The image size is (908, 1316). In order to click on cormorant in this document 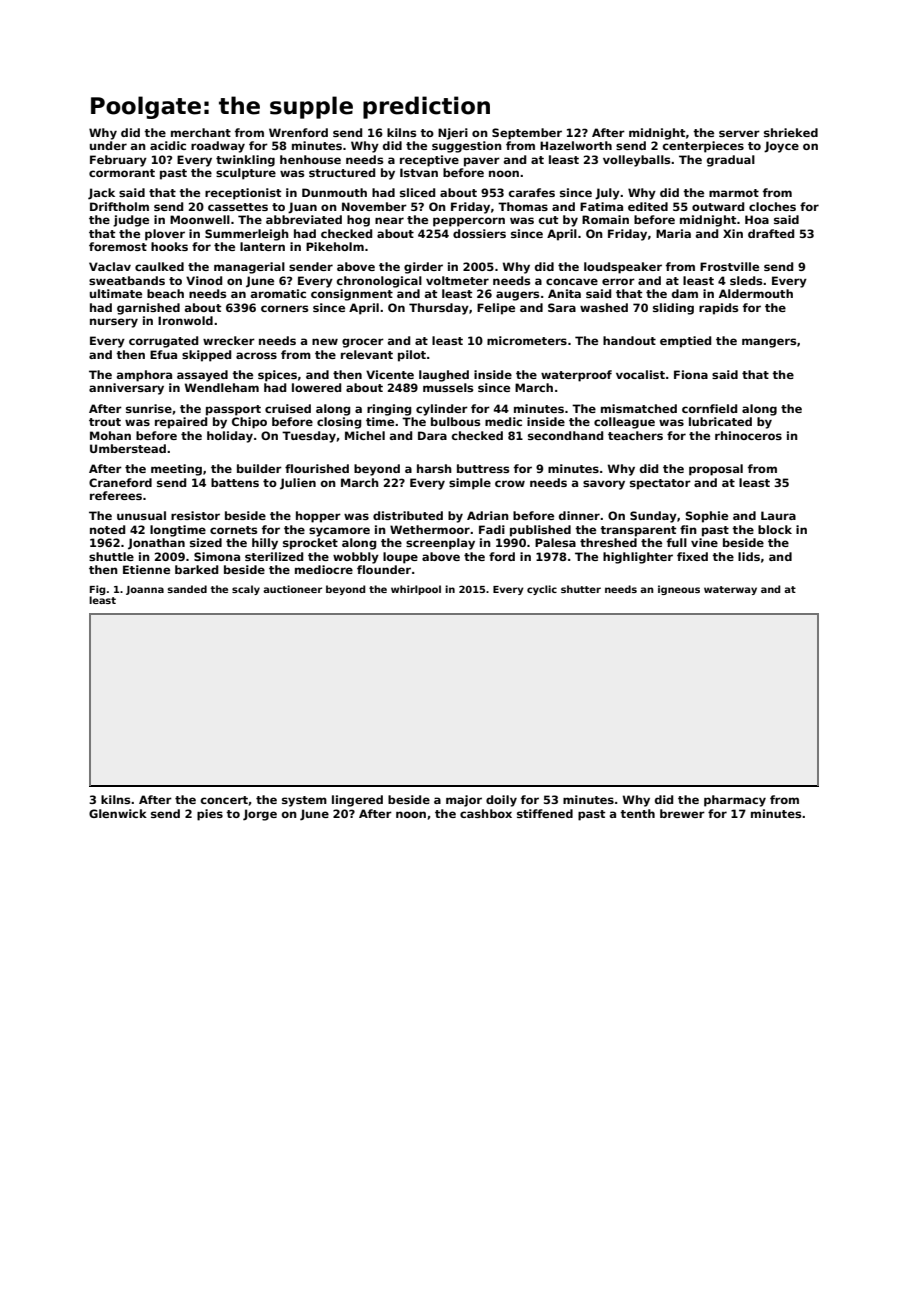, I will do `click(122, 173)`.
